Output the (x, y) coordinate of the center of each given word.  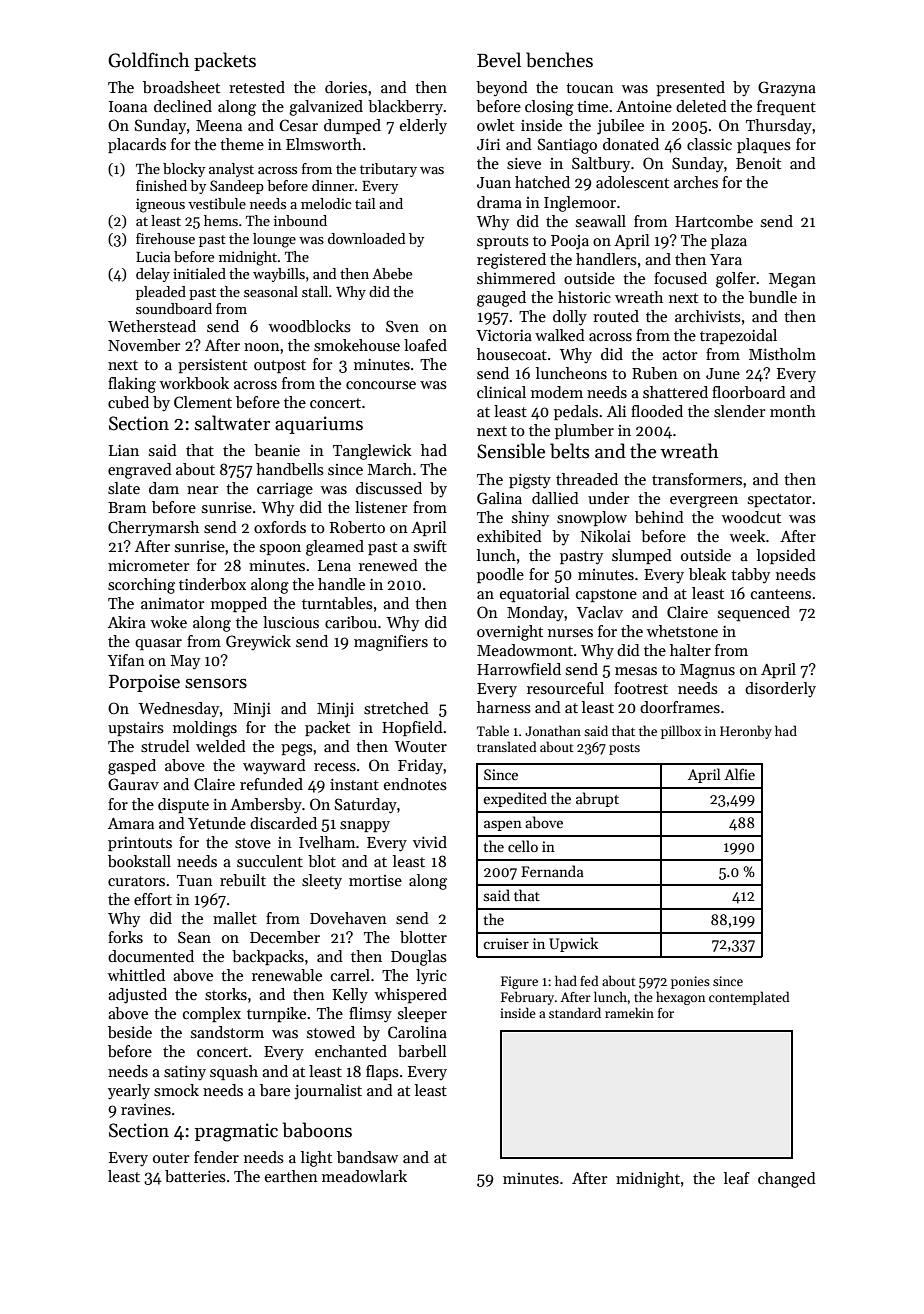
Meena (219, 125)
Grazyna (787, 89)
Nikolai (606, 536)
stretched (396, 708)
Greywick (258, 643)
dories (346, 87)
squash (234, 1072)
